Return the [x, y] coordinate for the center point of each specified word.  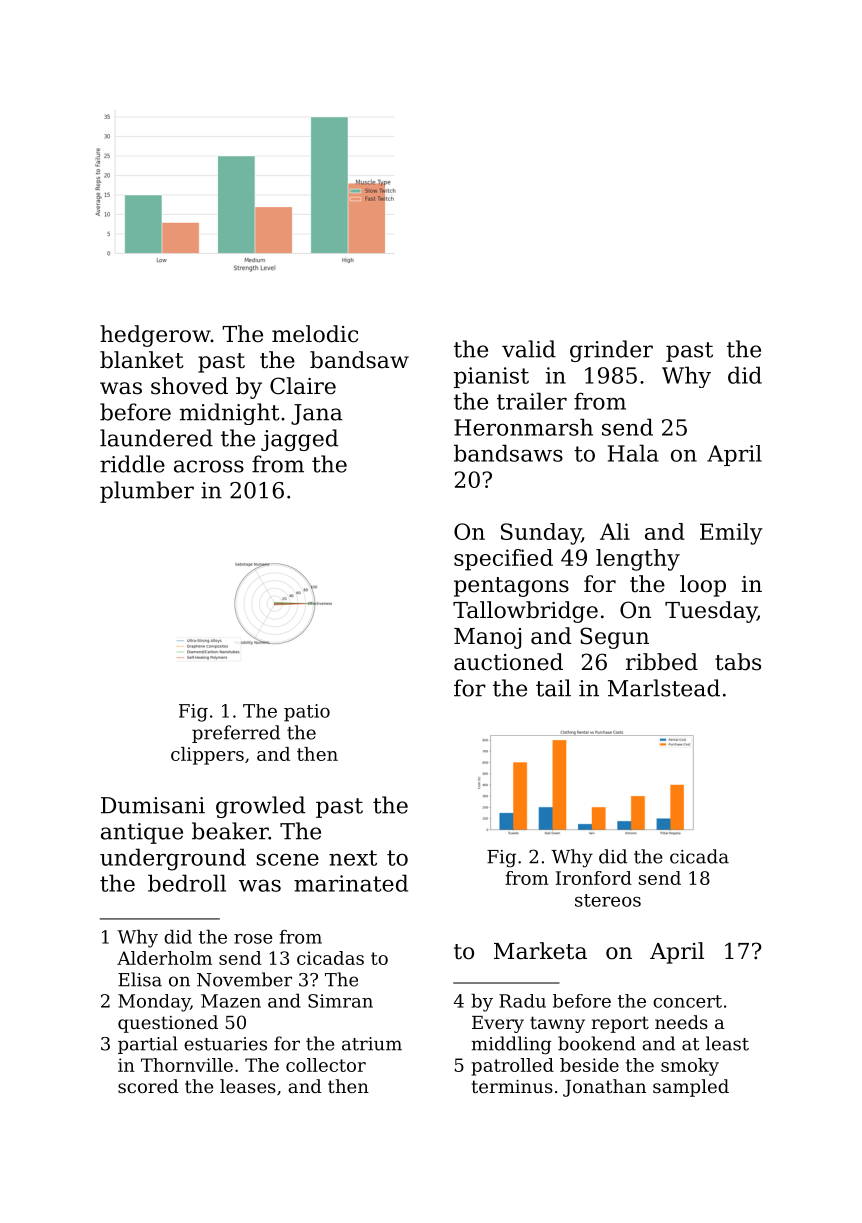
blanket [142, 360]
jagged [299, 440]
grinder [611, 351]
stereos [608, 900]
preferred [236, 734]
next [353, 858]
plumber [147, 492]
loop [703, 586]
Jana [317, 414]
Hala [633, 453]
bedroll [187, 883]
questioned [168, 1024]
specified [503, 560]
